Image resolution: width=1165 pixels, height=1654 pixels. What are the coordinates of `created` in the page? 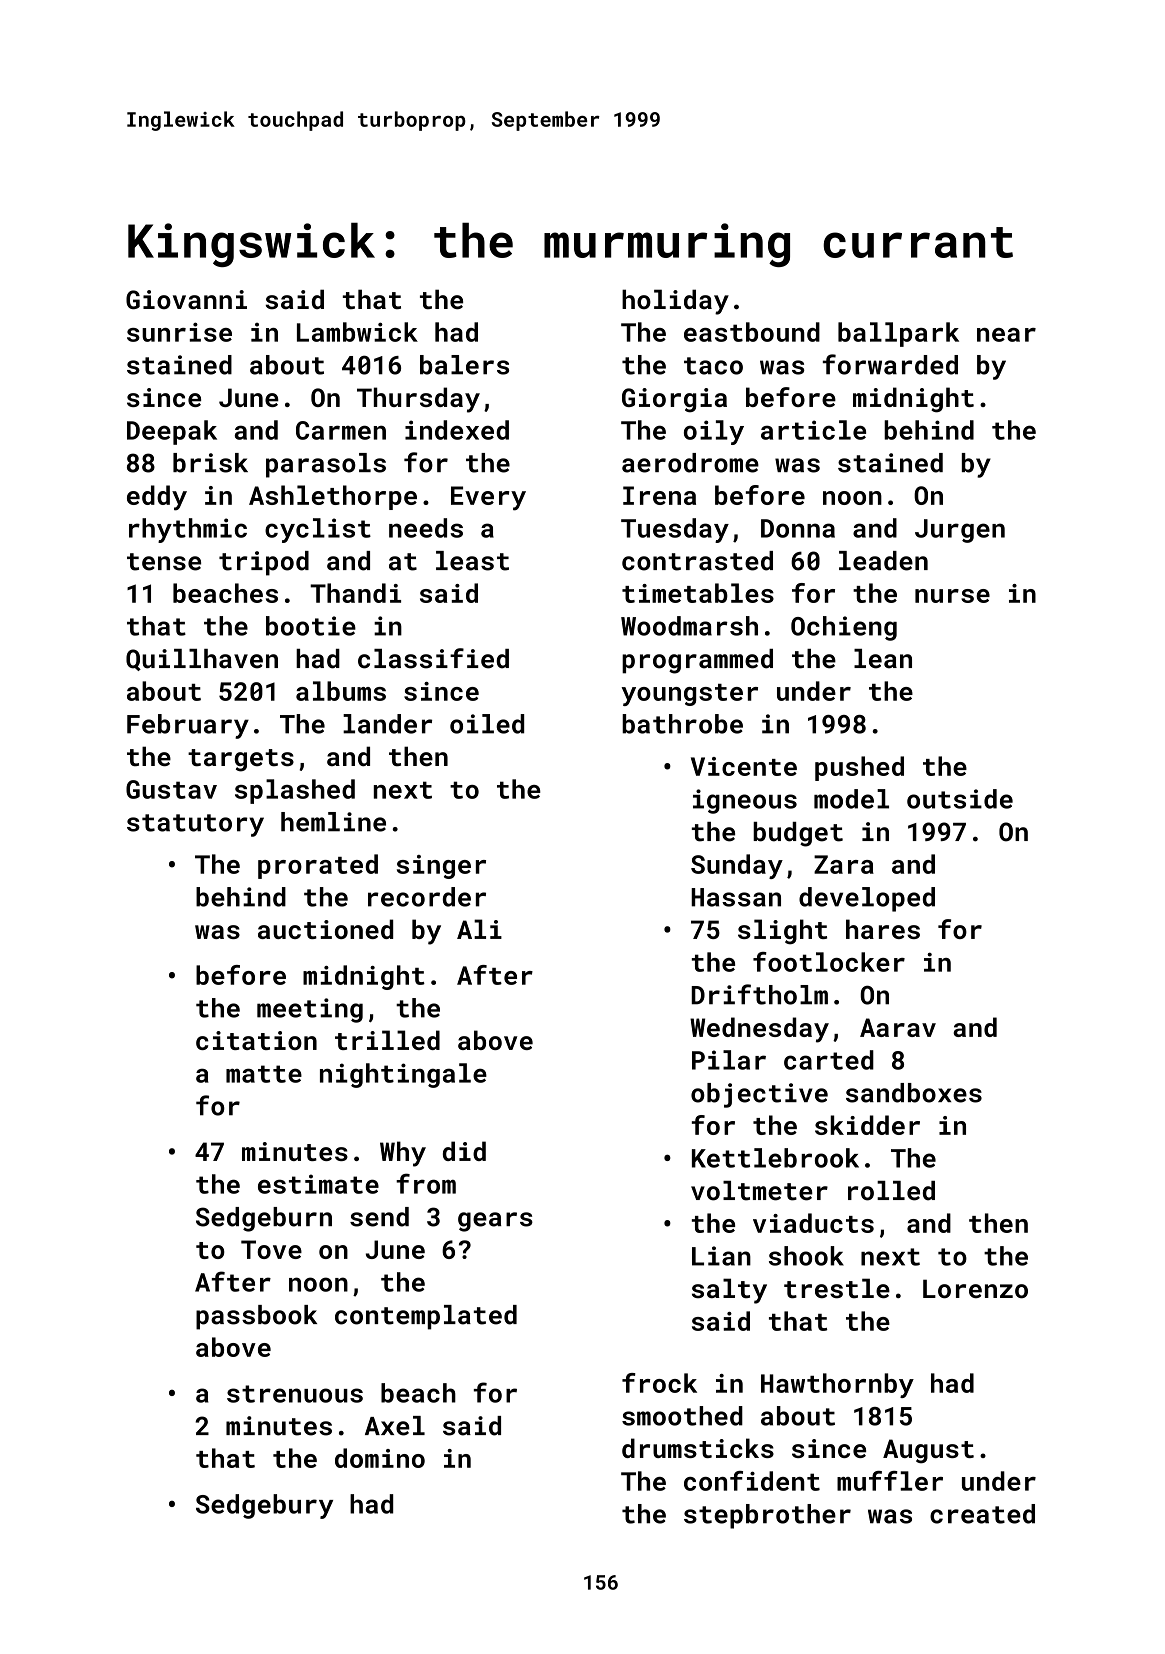 It's located at (982, 1514).
